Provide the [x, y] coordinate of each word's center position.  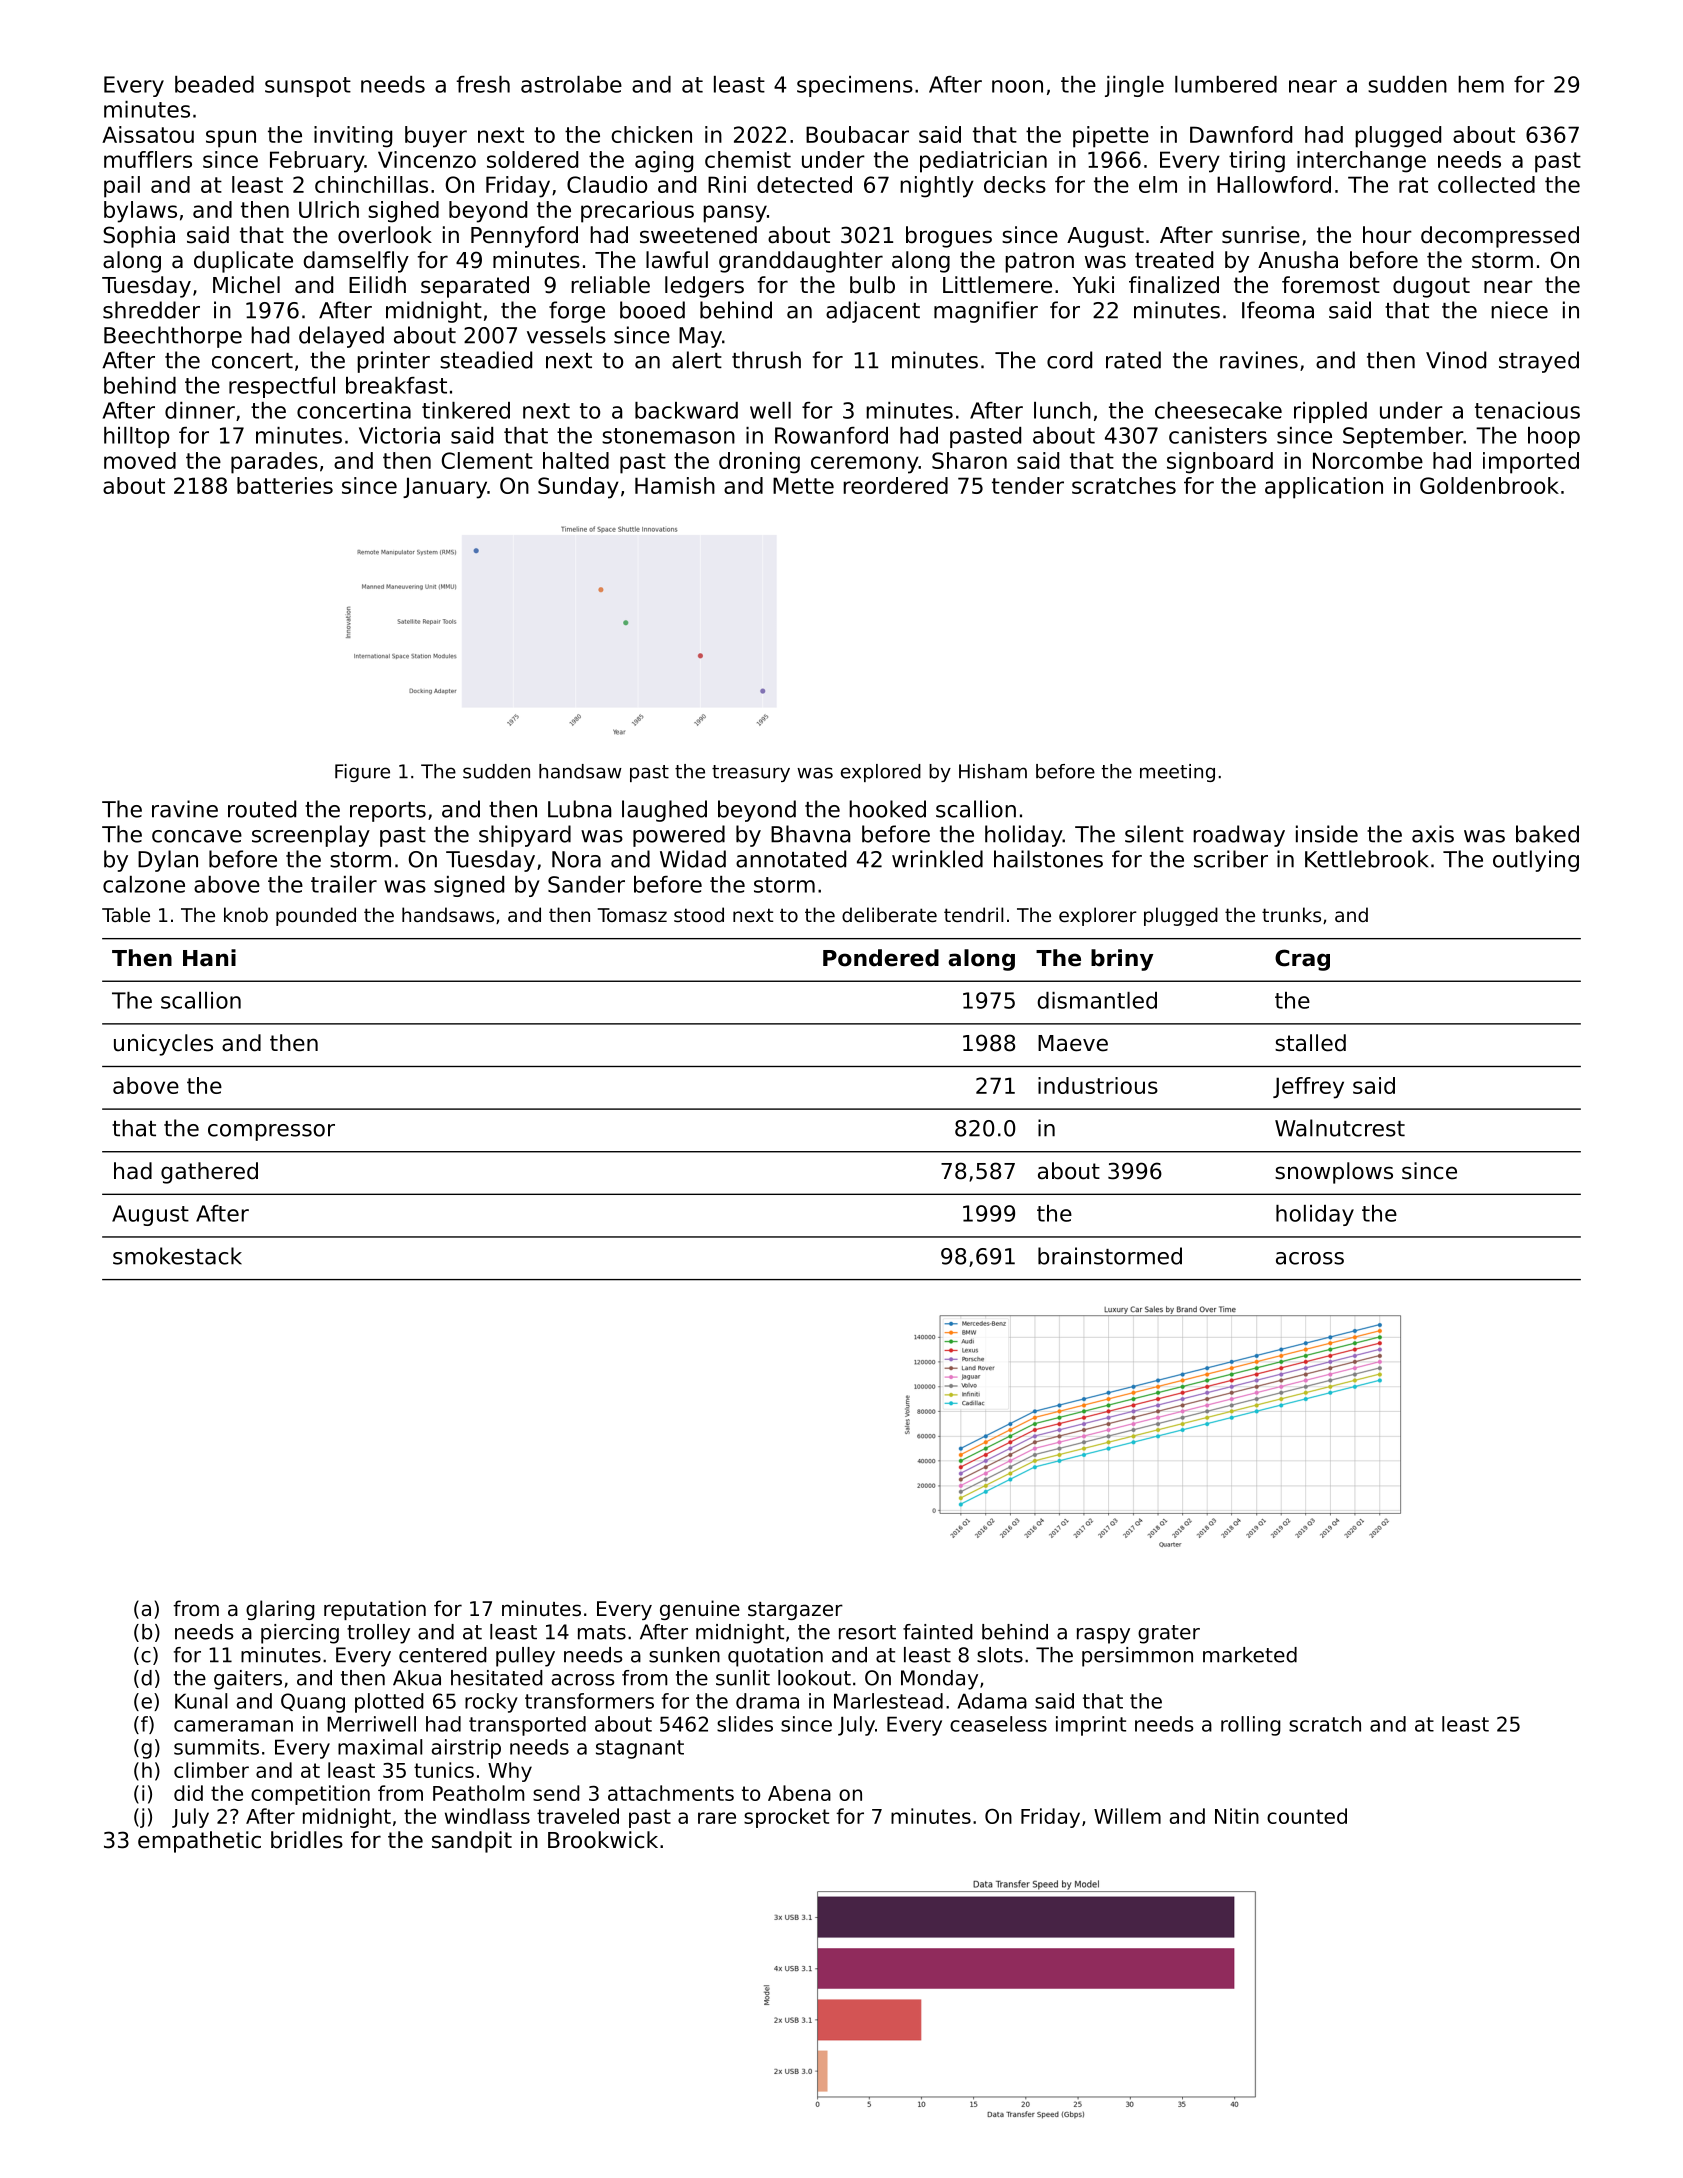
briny [1122, 960]
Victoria [399, 435]
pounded [316, 916]
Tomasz [632, 915]
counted [1307, 1816]
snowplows [1334, 1173]
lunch [1062, 410]
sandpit [472, 1842]
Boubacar [857, 134]
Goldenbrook [1489, 485]
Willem [1127, 1816]
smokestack [177, 1256]
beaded [214, 84]
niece [1519, 310]
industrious [1098, 1085]
